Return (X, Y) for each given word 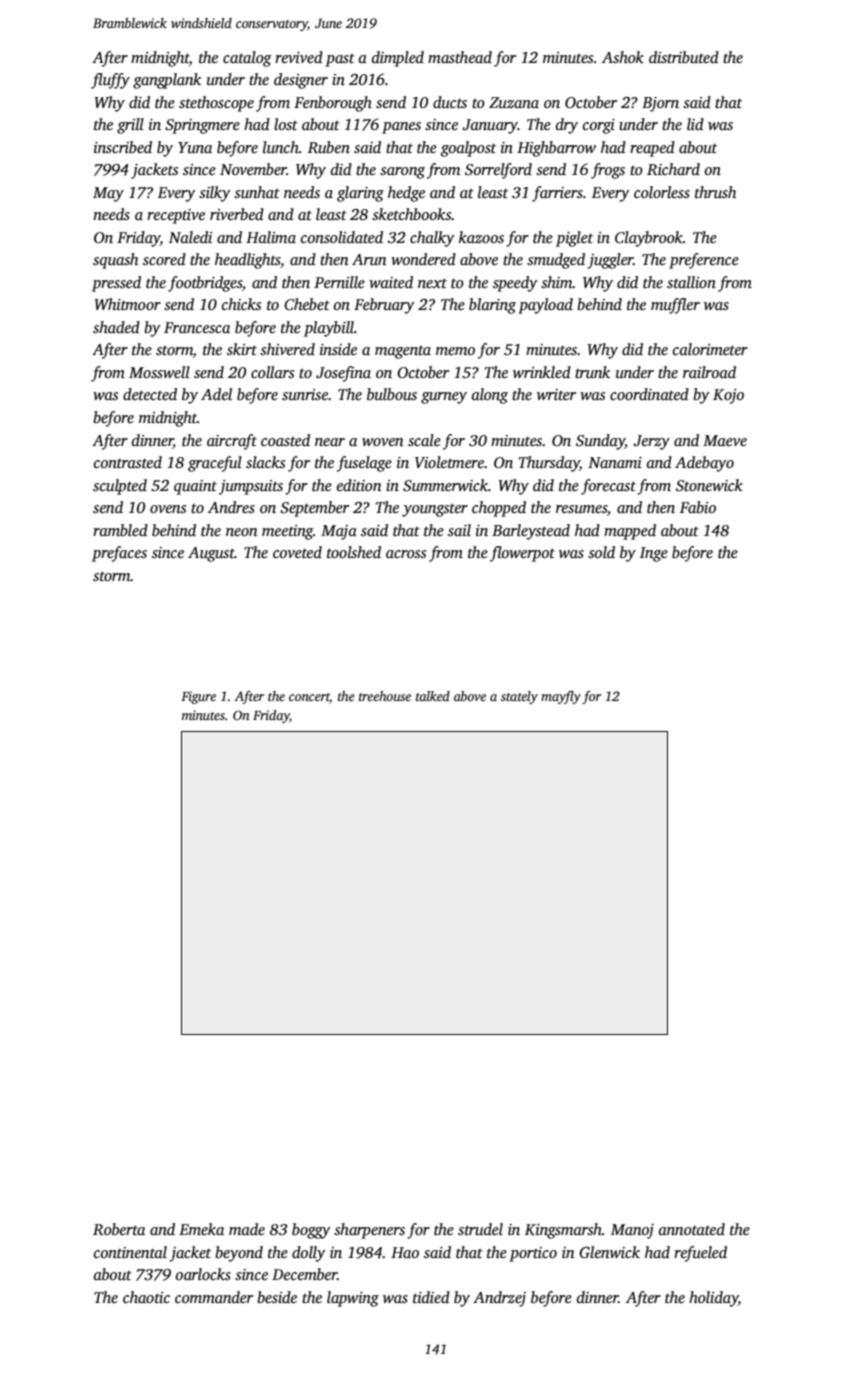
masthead (460, 57)
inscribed (123, 147)
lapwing (353, 1299)
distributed (684, 57)
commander (214, 1297)
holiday (713, 1299)
